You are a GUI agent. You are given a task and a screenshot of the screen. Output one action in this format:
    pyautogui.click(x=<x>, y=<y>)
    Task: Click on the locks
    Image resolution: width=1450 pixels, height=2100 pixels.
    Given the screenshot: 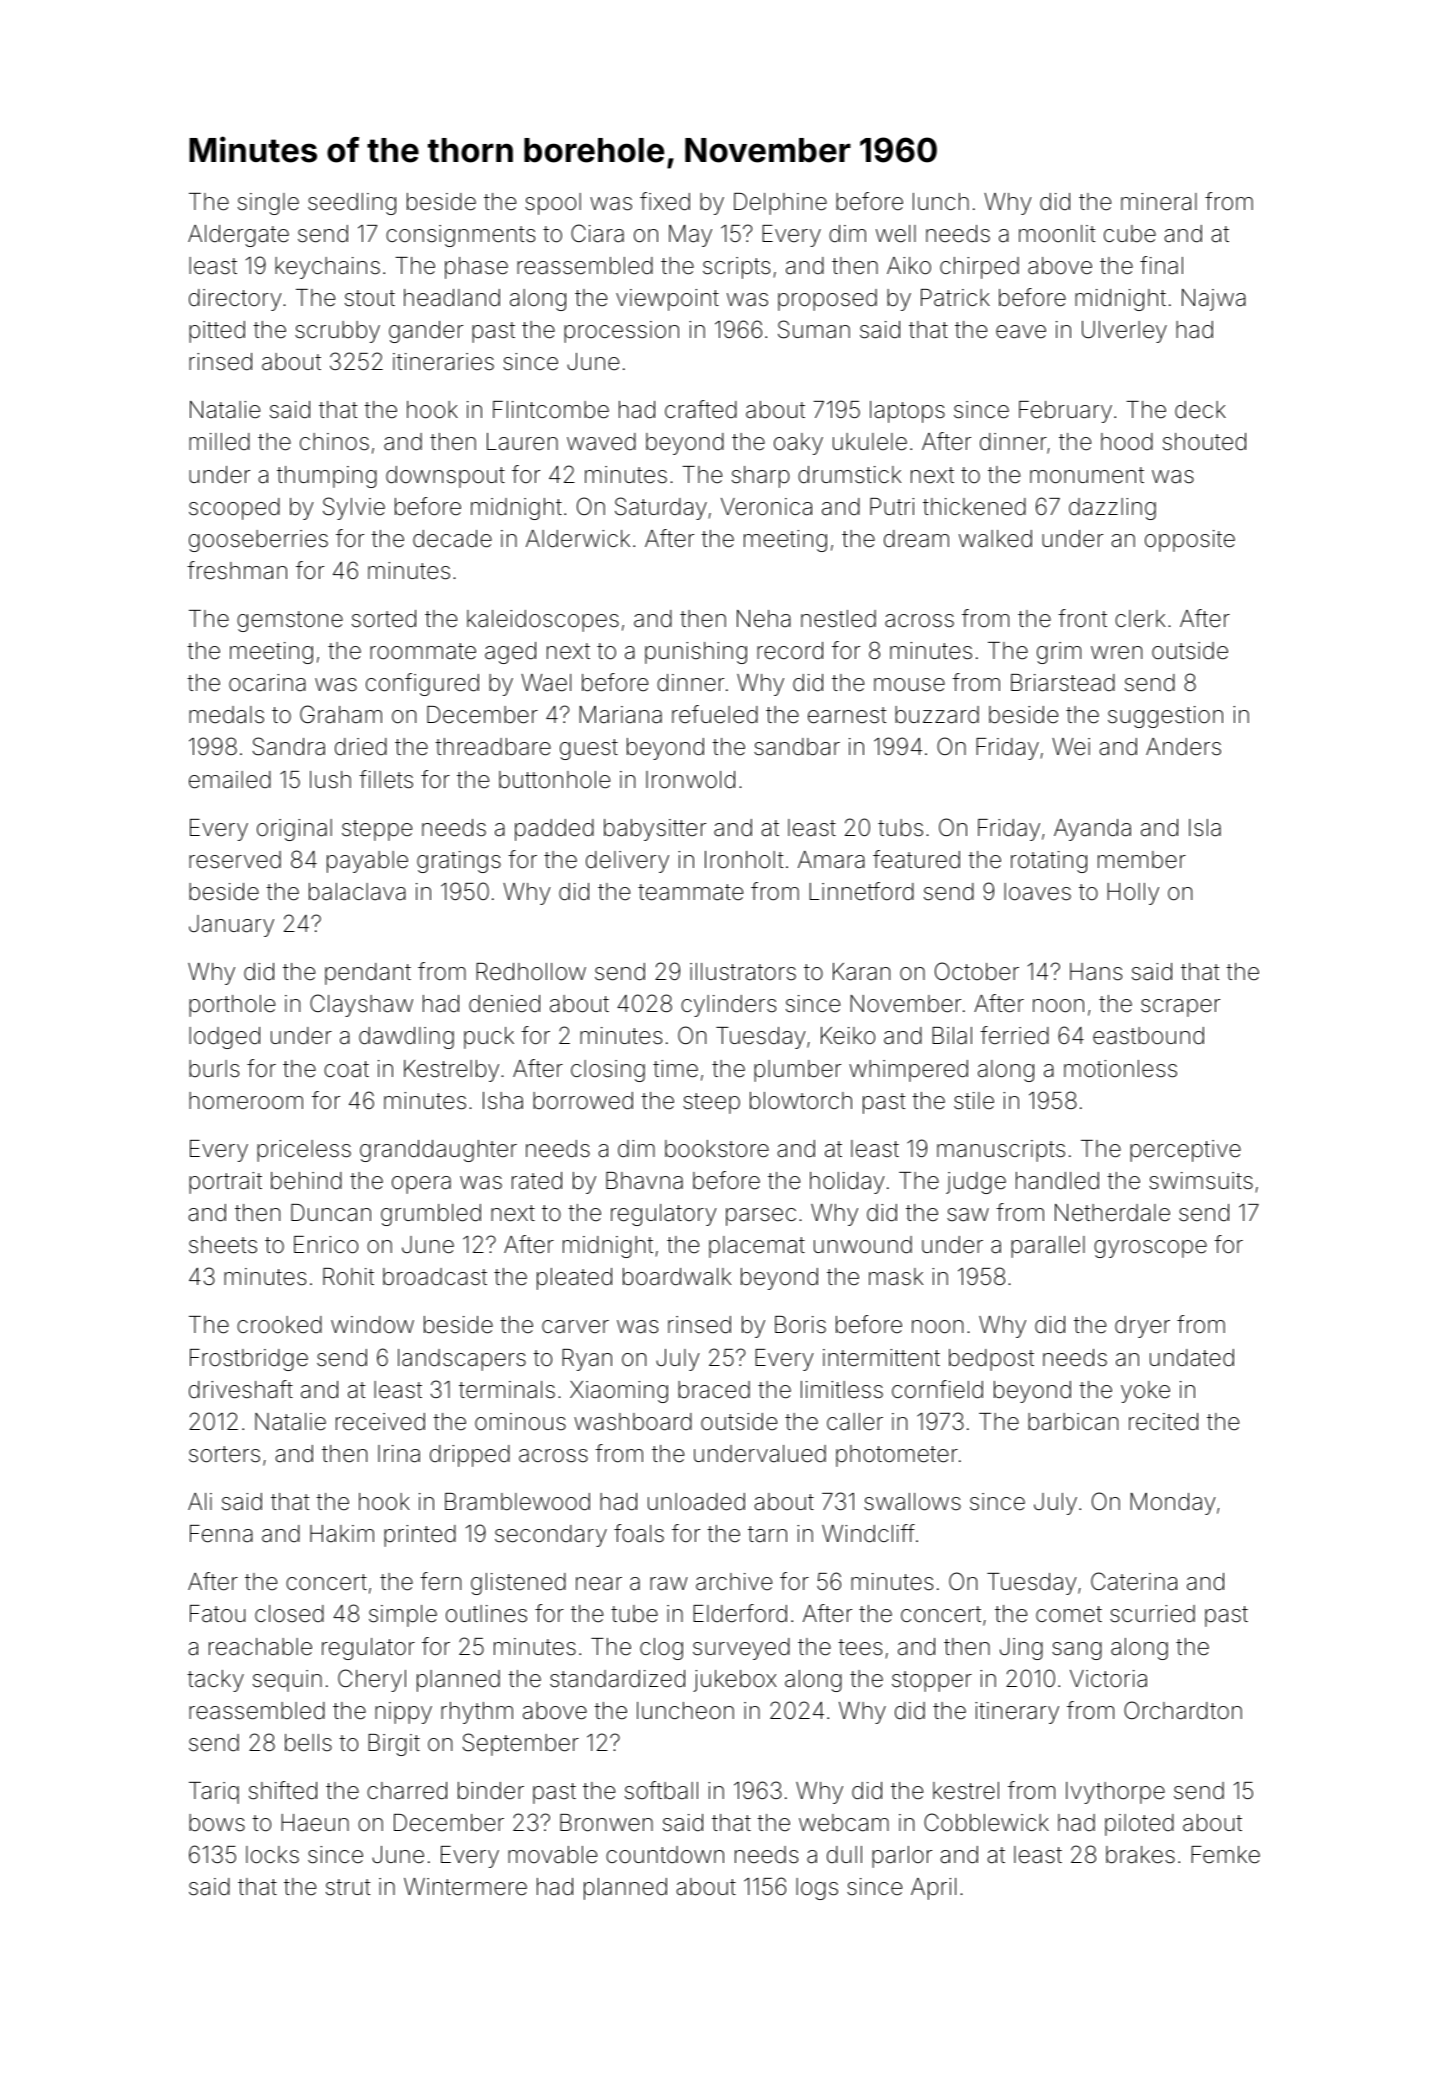 What is the action you would take?
    pyautogui.click(x=272, y=1855)
